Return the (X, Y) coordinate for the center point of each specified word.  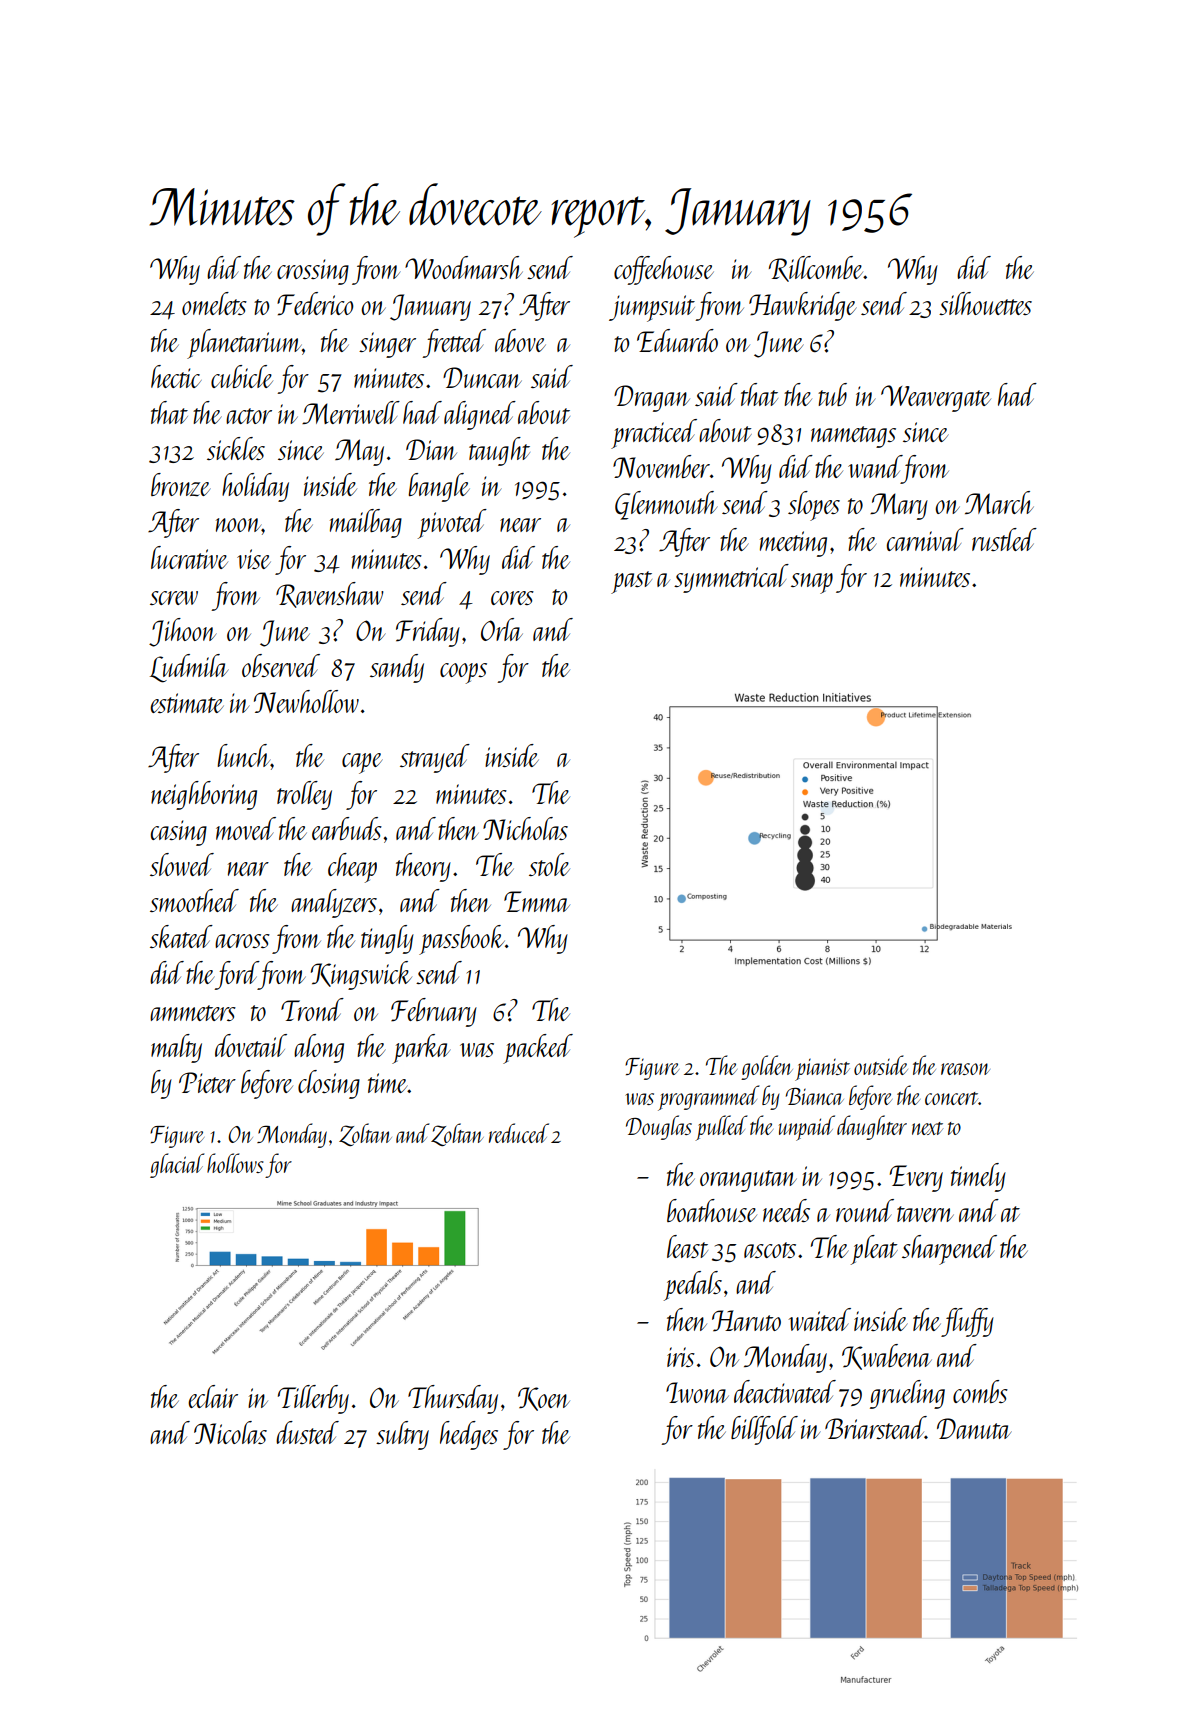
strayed (435, 758)
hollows (235, 1163)
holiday (255, 487)
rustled (1004, 539)
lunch (244, 755)
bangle (439, 487)
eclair (213, 1396)
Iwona (697, 1392)
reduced (519, 1133)
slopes (814, 506)
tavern (925, 1214)
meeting (793, 544)
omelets (214, 303)
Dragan (652, 398)
